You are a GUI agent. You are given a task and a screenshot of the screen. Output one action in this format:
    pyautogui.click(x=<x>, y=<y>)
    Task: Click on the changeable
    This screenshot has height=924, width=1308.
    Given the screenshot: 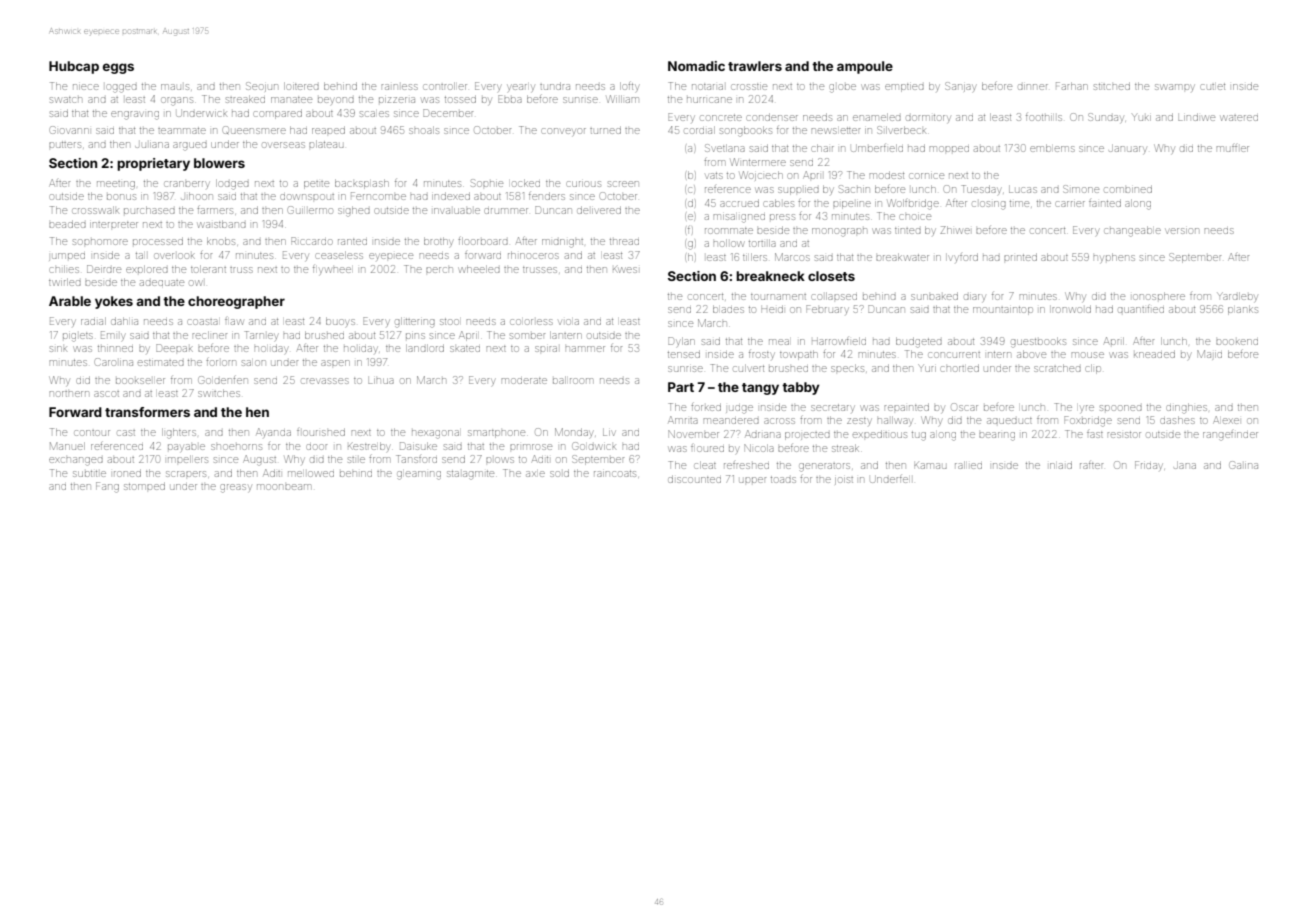 What is the action you would take?
    pyautogui.click(x=1132, y=231)
